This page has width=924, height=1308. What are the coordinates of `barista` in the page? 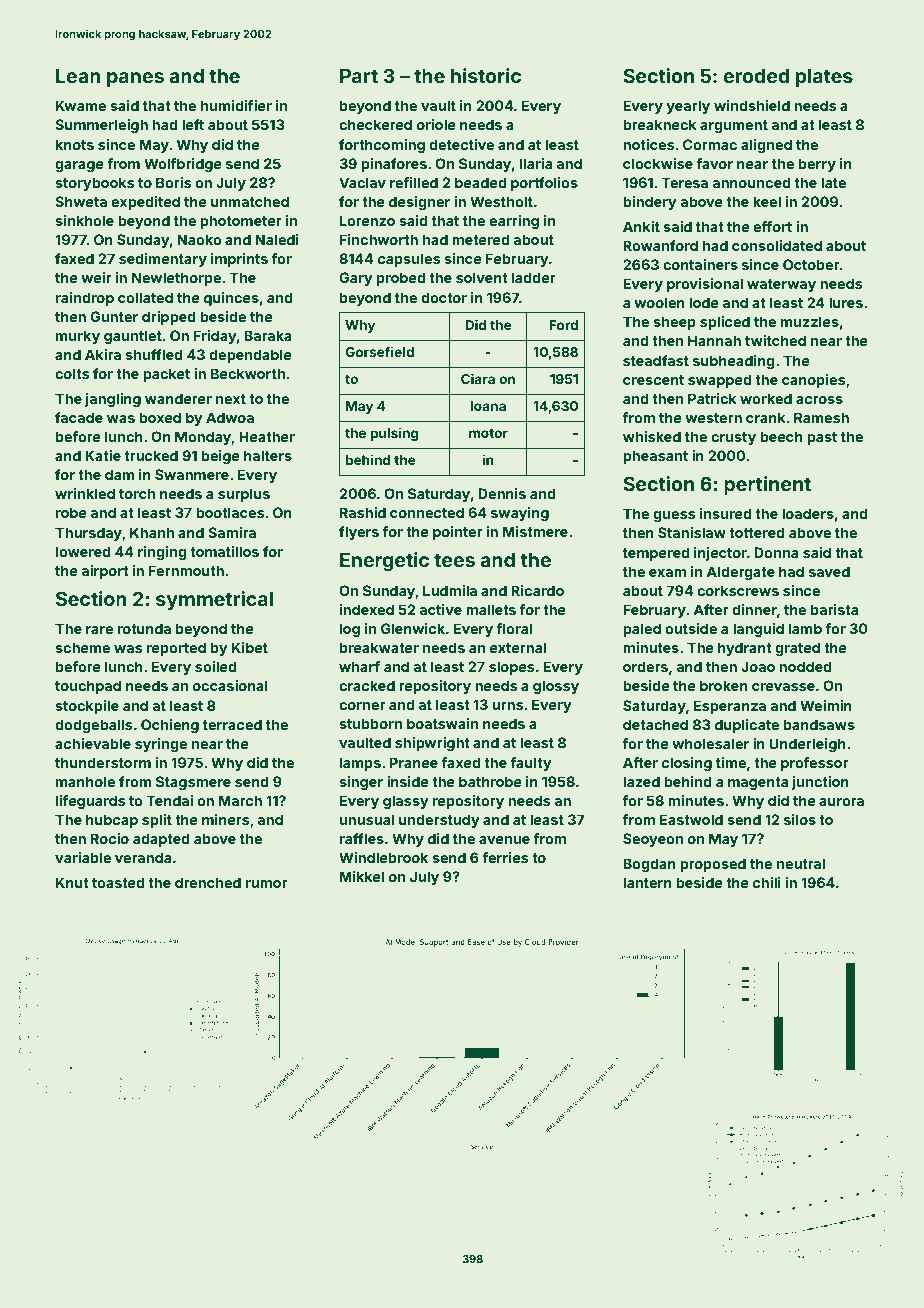 It's located at (834, 609).
